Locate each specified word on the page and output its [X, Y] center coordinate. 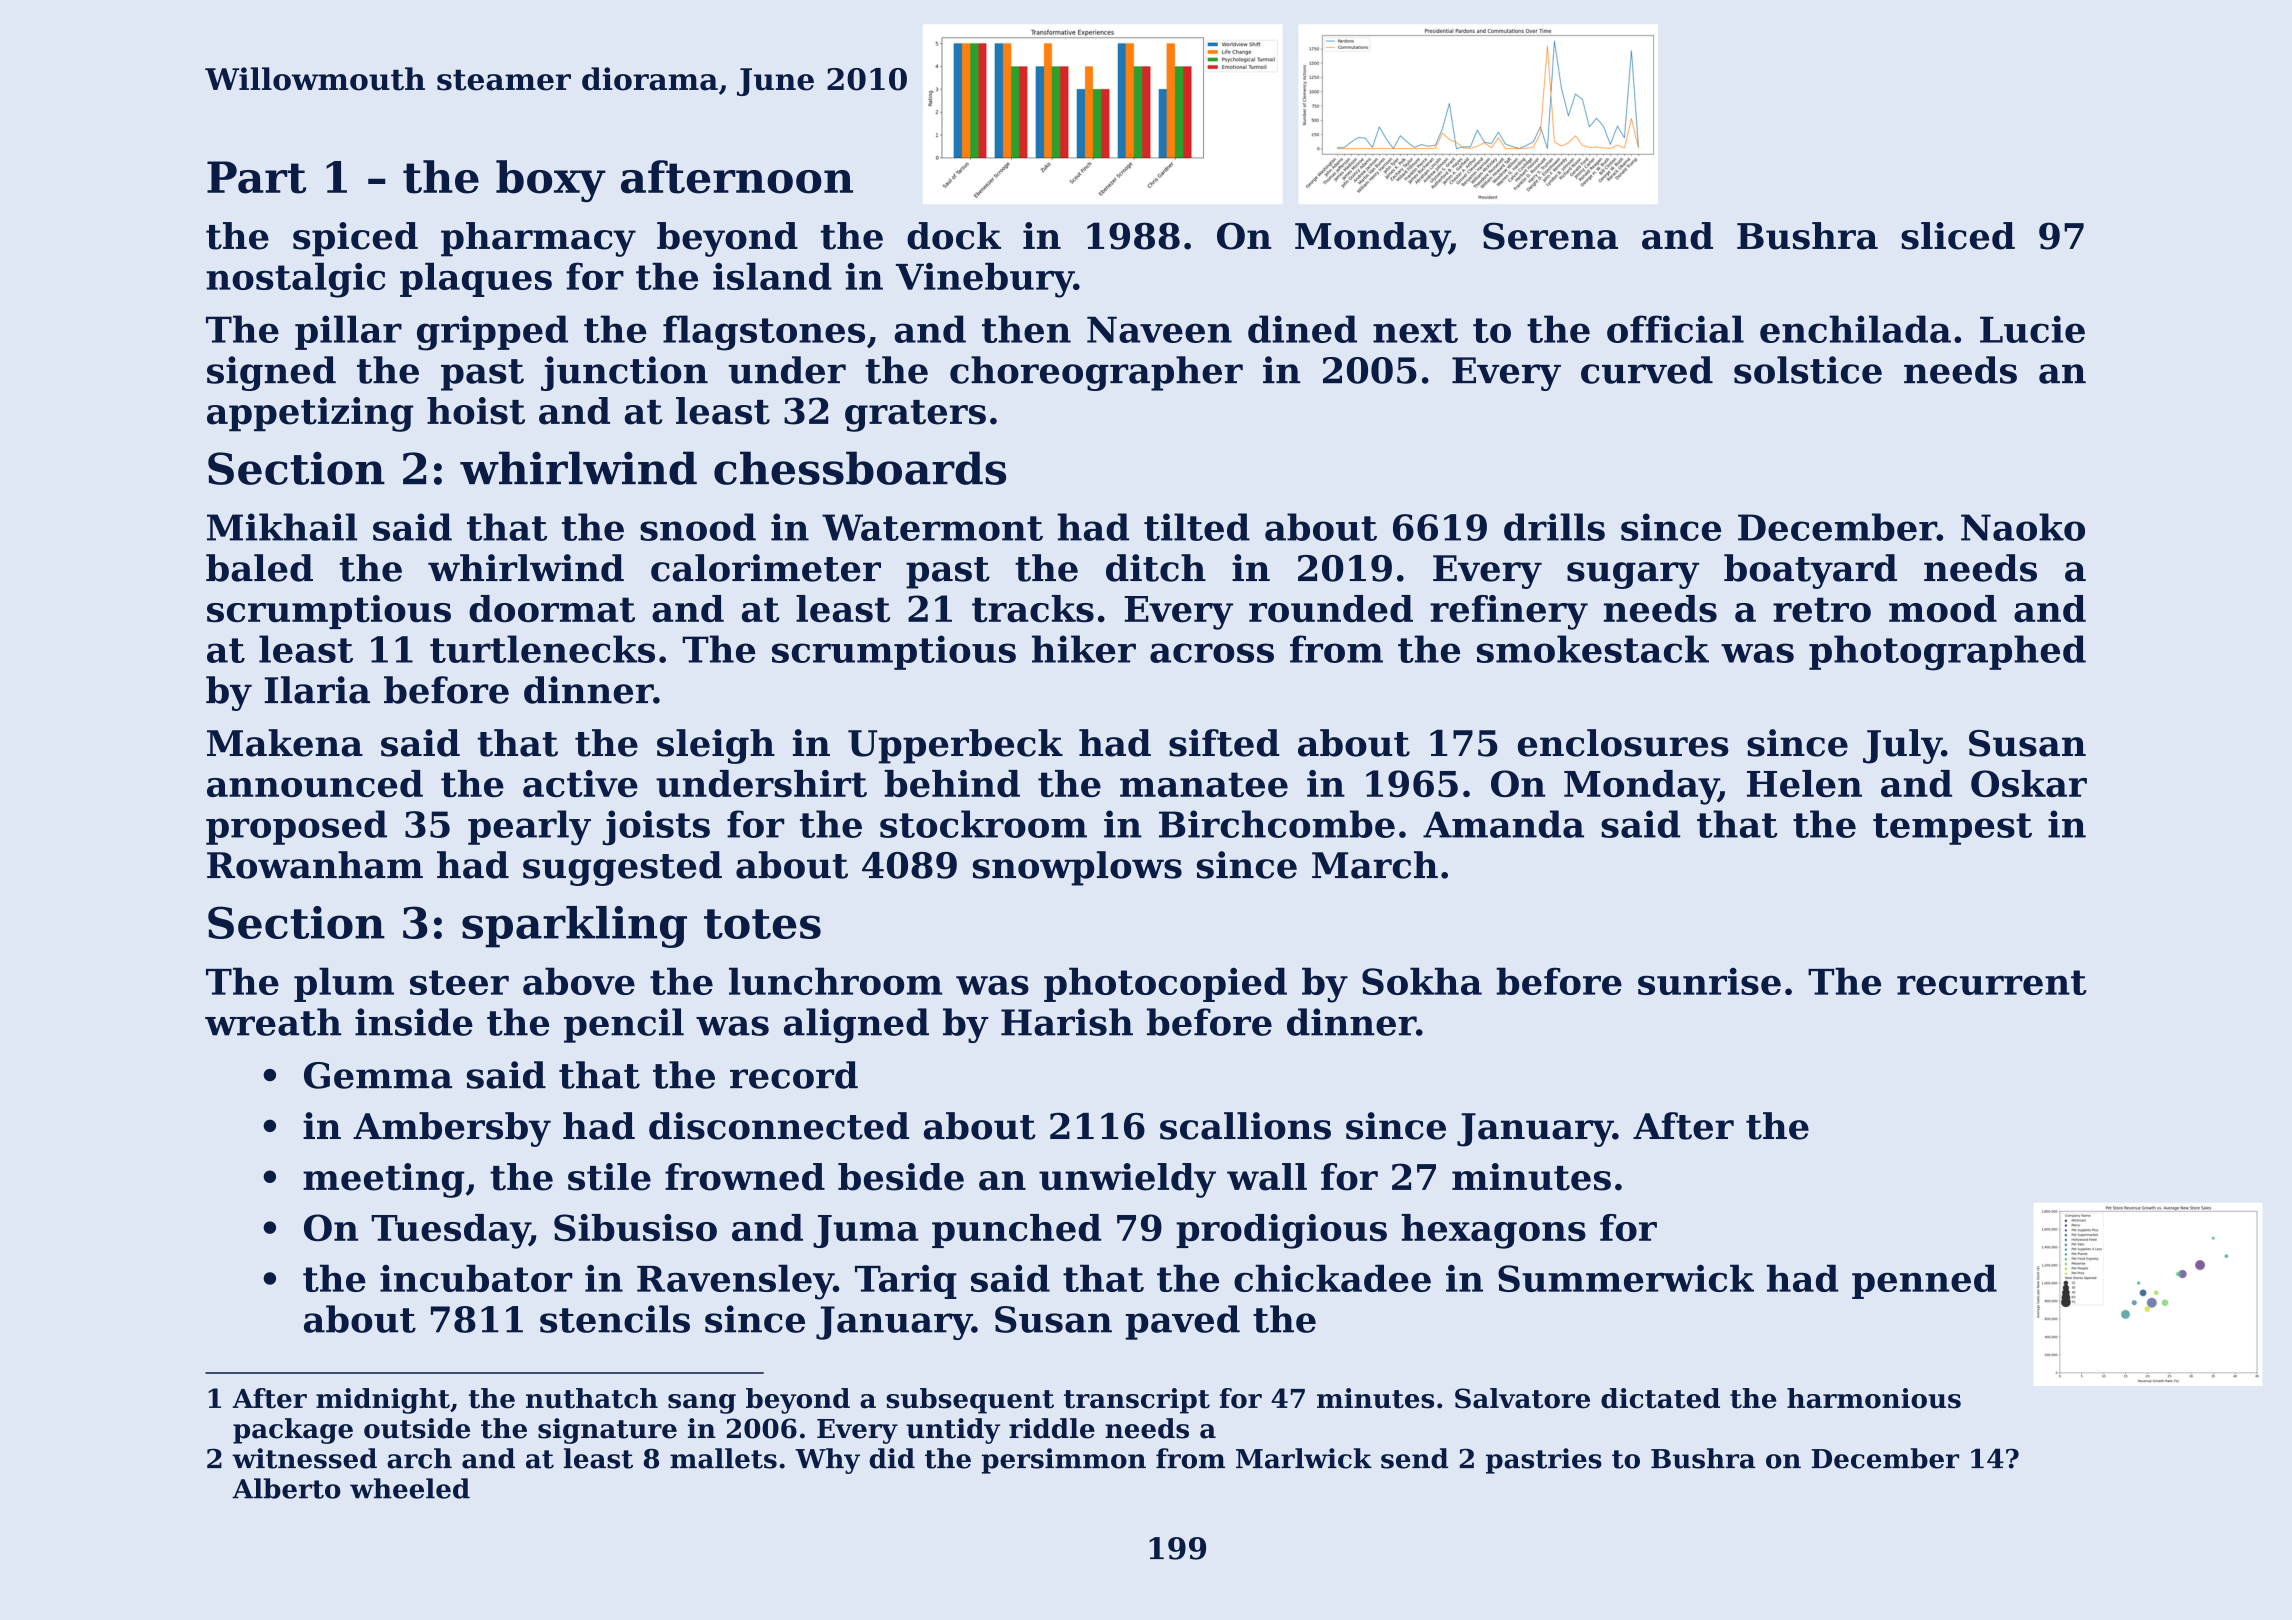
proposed [296, 827]
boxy [551, 181]
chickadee [1332, 1278]
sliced [1958, 236]
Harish [1067, 1022]
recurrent [1992, 982]
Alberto [286, 1488]
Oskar [2029, 783]
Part [256, 177]
